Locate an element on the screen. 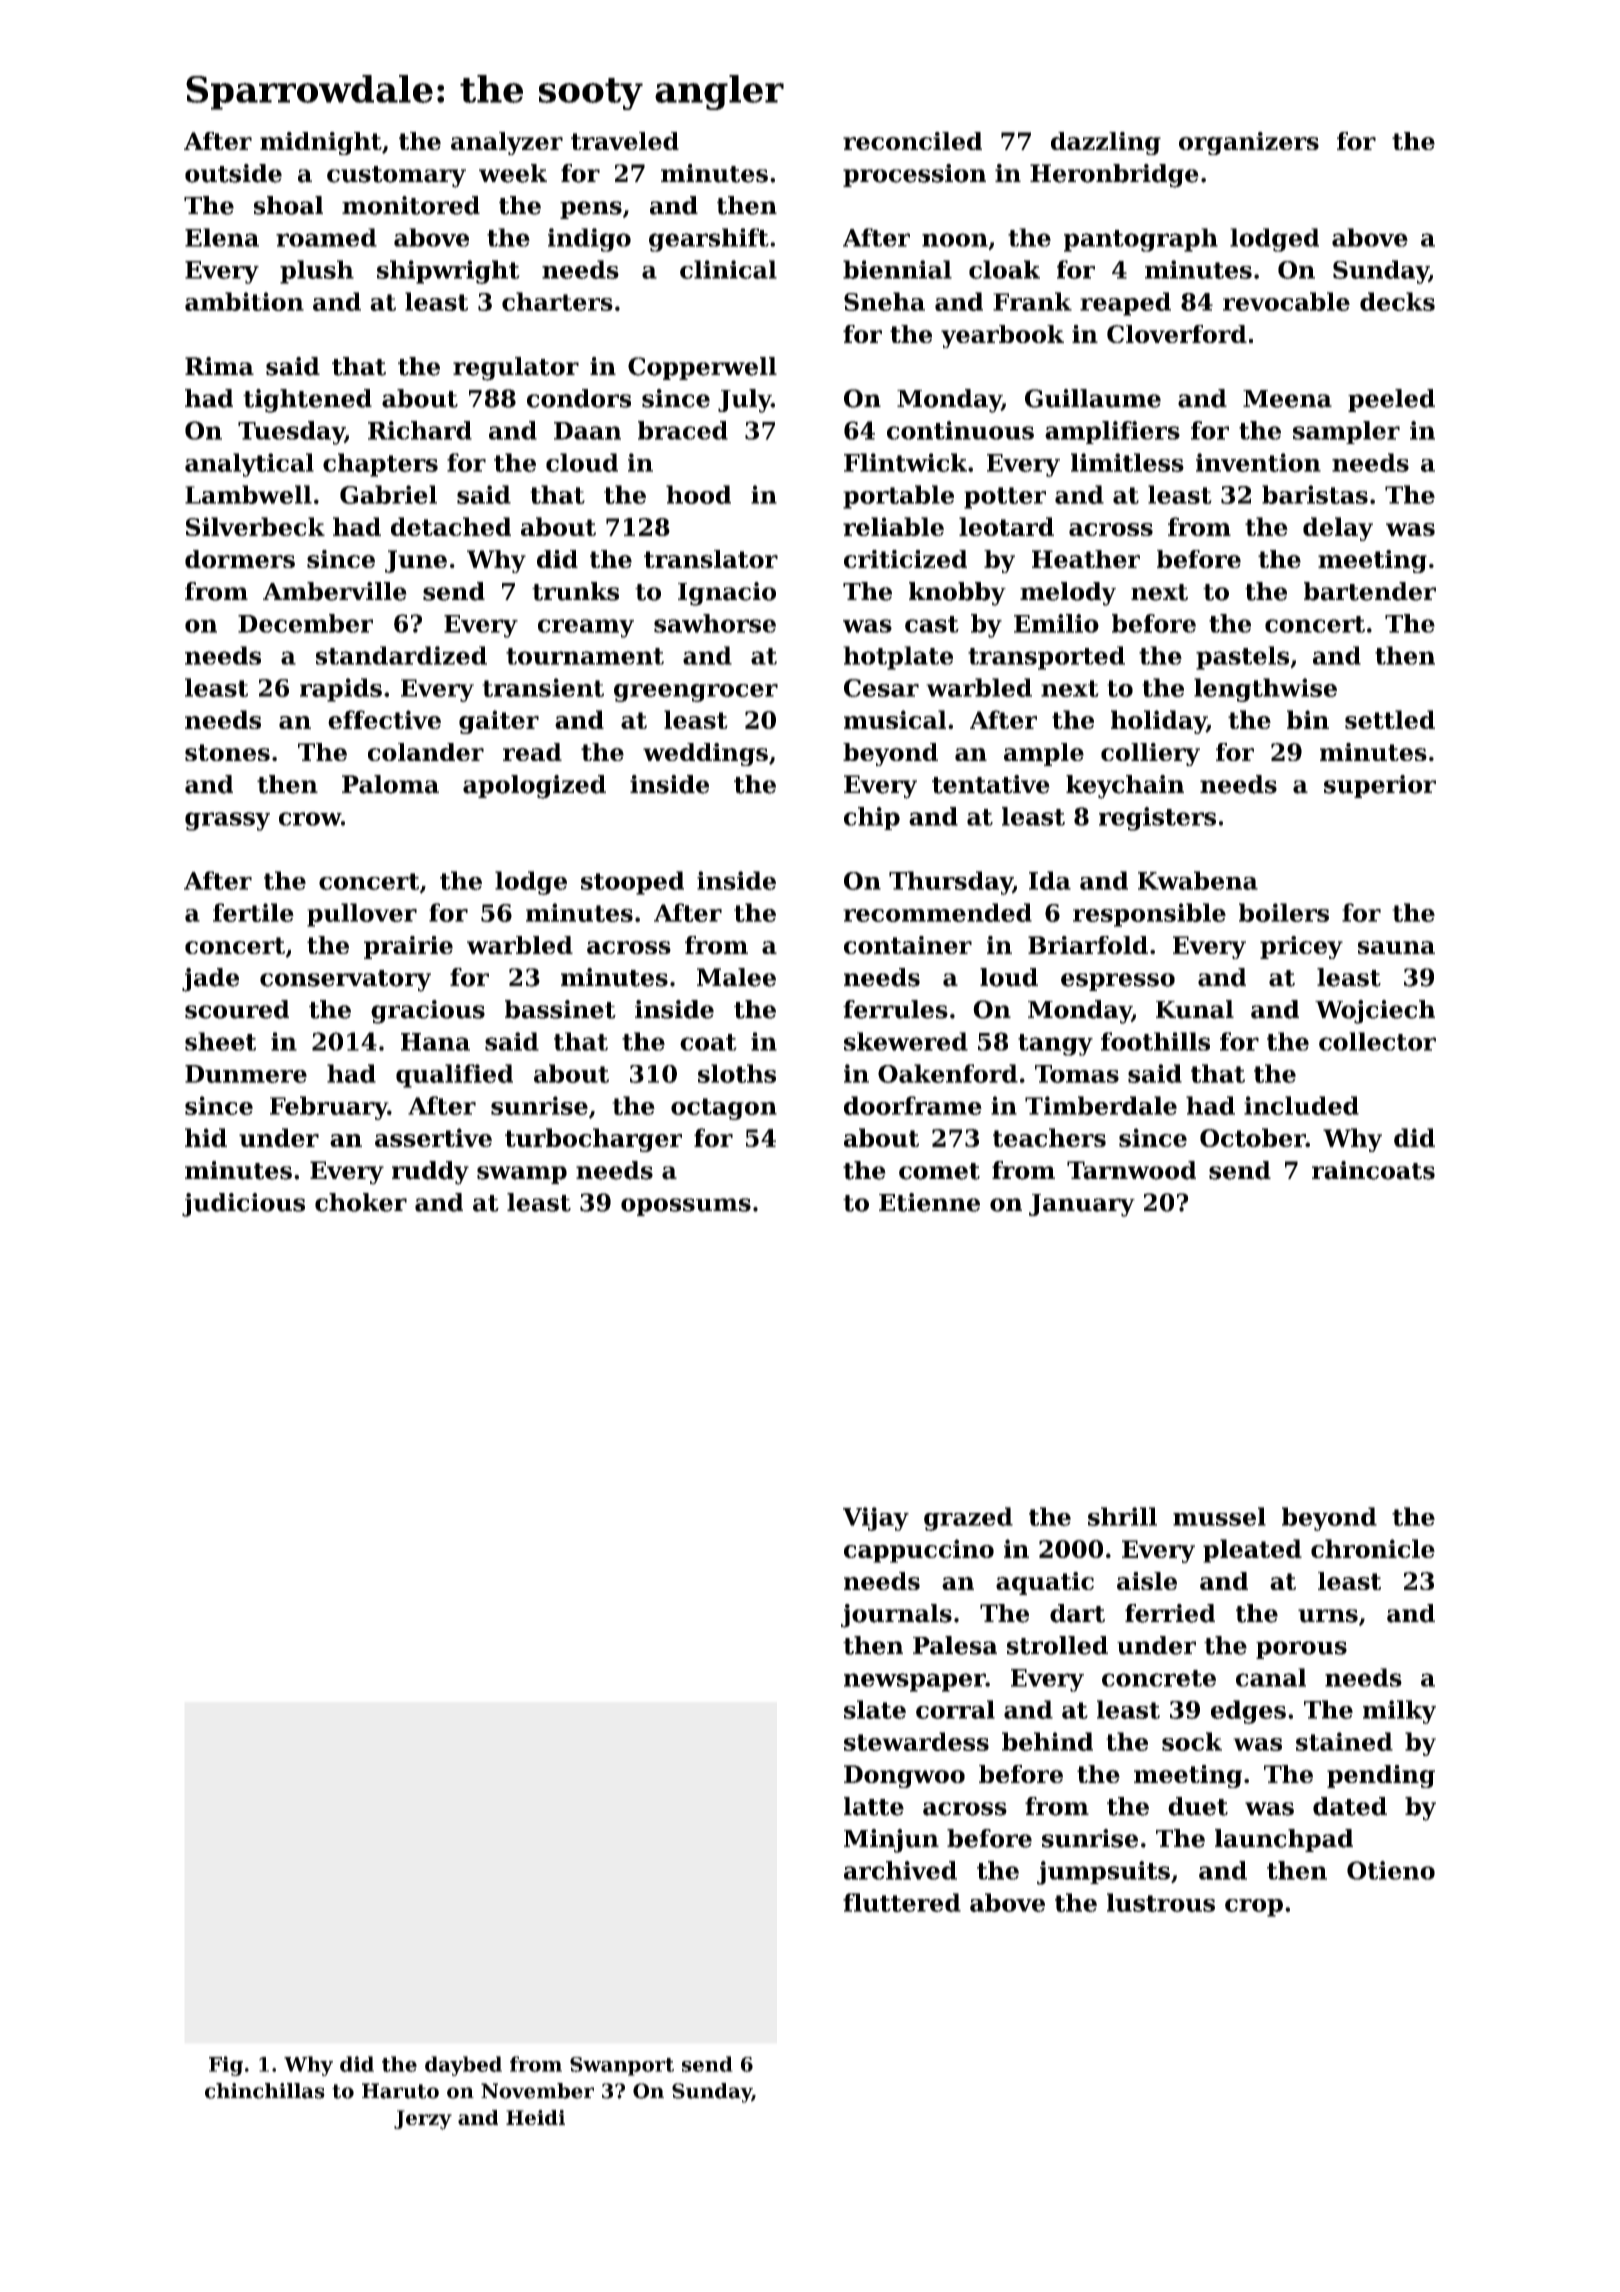  outside is located at coordinates (233, 173).
